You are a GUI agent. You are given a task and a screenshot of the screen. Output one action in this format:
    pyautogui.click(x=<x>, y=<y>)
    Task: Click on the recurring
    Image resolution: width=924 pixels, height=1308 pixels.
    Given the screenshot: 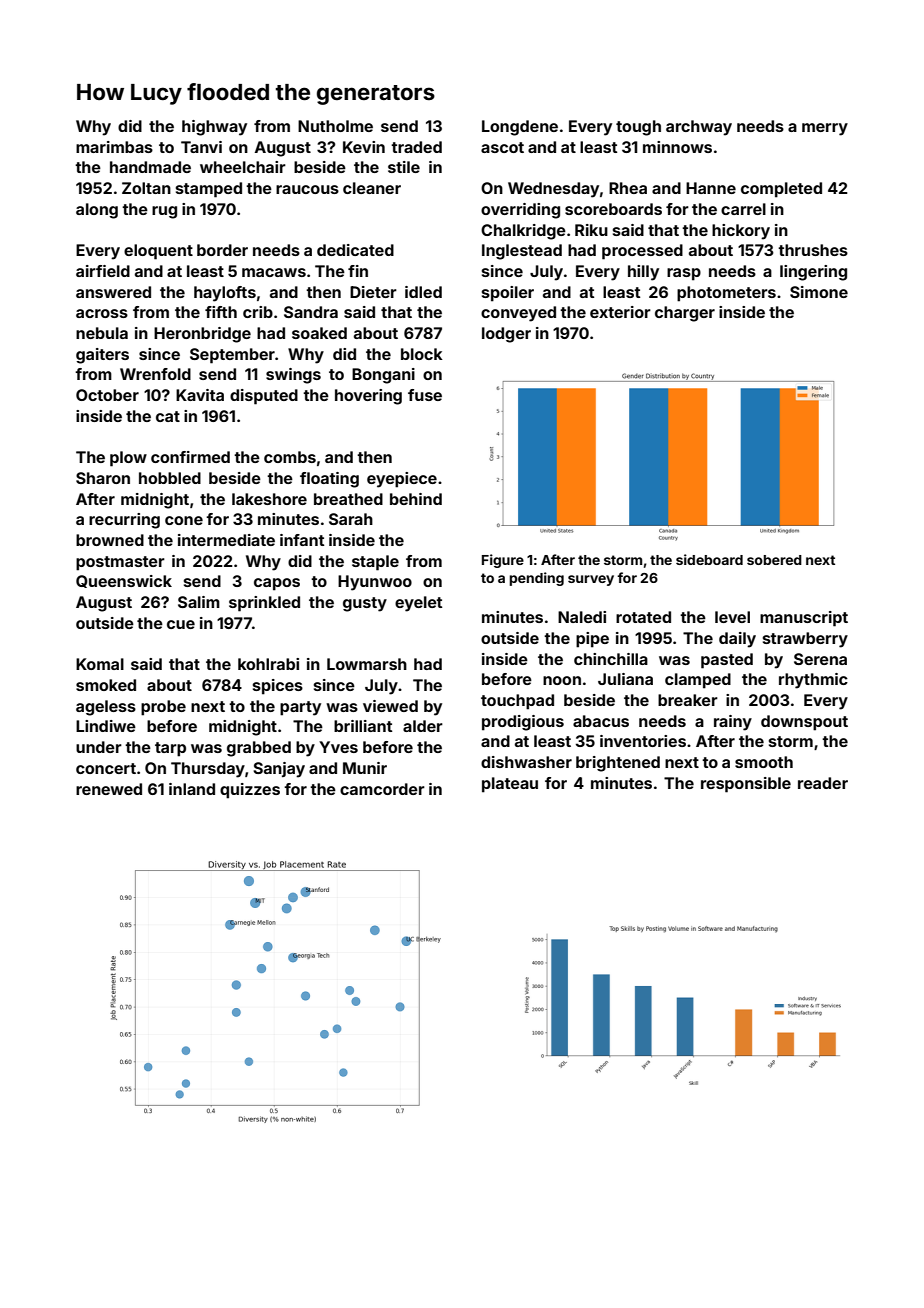 What is the action you would take?
    pyautogui.click(x=124, y=521)
